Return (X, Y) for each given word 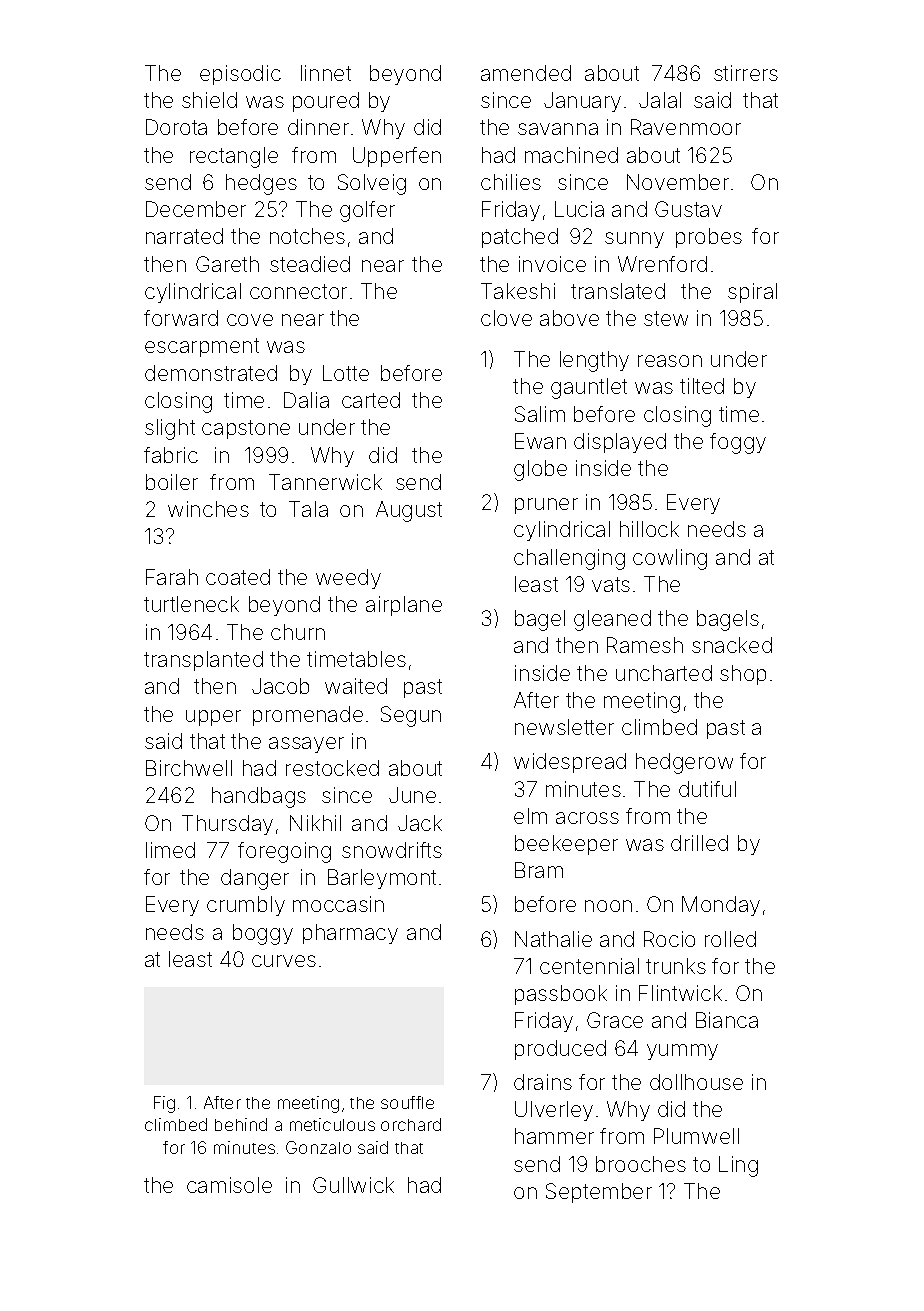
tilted (702, 386)
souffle (407, 1102)
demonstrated (211, 373)
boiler (172, 482)
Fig (164, 1104)
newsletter (564, 727)
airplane (404, 606)
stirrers (746, 73)
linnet (326, 73)
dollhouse (696, 1082)
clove (506, 318)
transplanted (203, 661)
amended (526, 73)
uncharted (664, 673)
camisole (229, 1185)
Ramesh (645, 645)
